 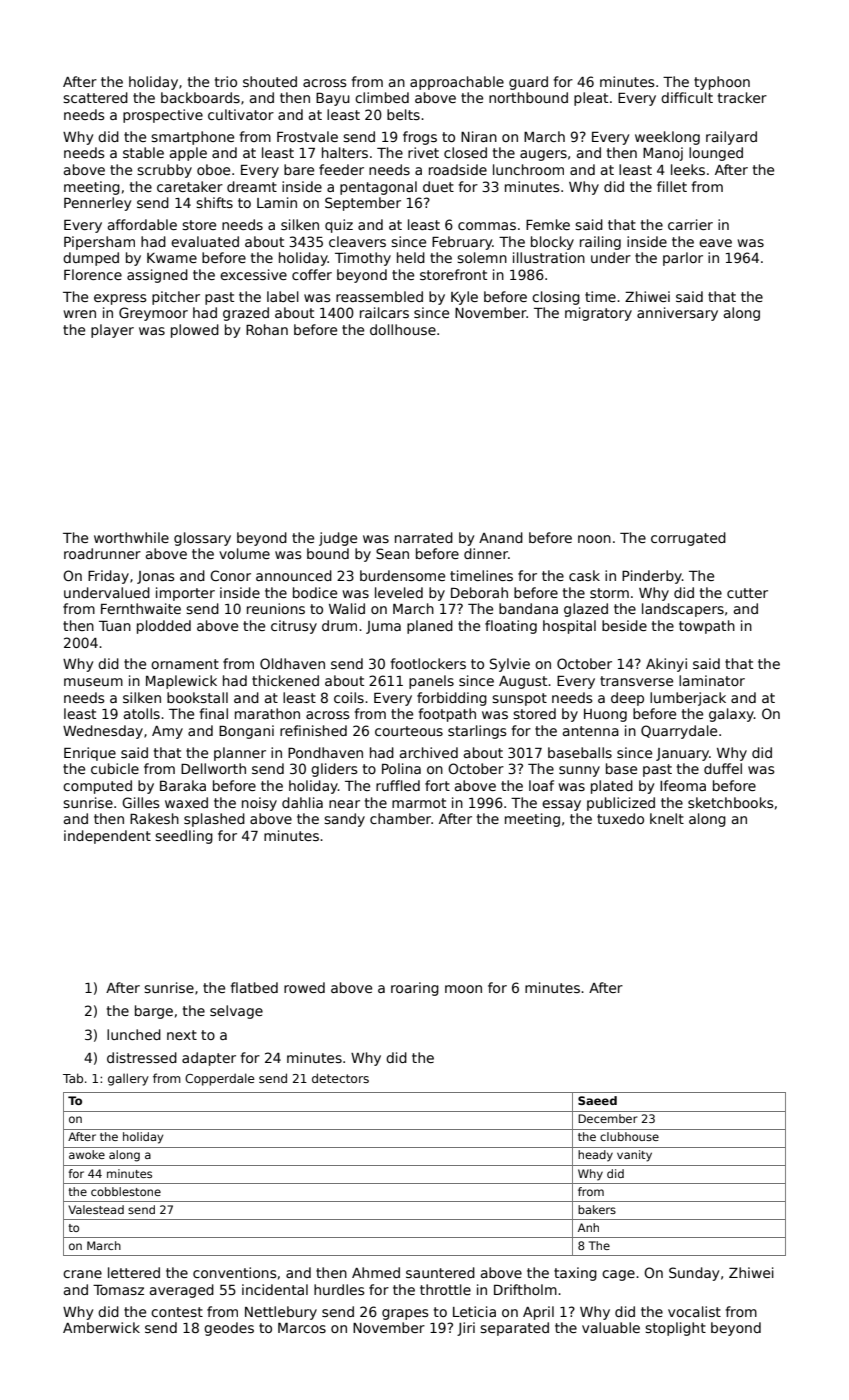 What do you see at coordinates (164, 171) in the screenshot?
I see `scrubby` at bounding box center [164, 171].
